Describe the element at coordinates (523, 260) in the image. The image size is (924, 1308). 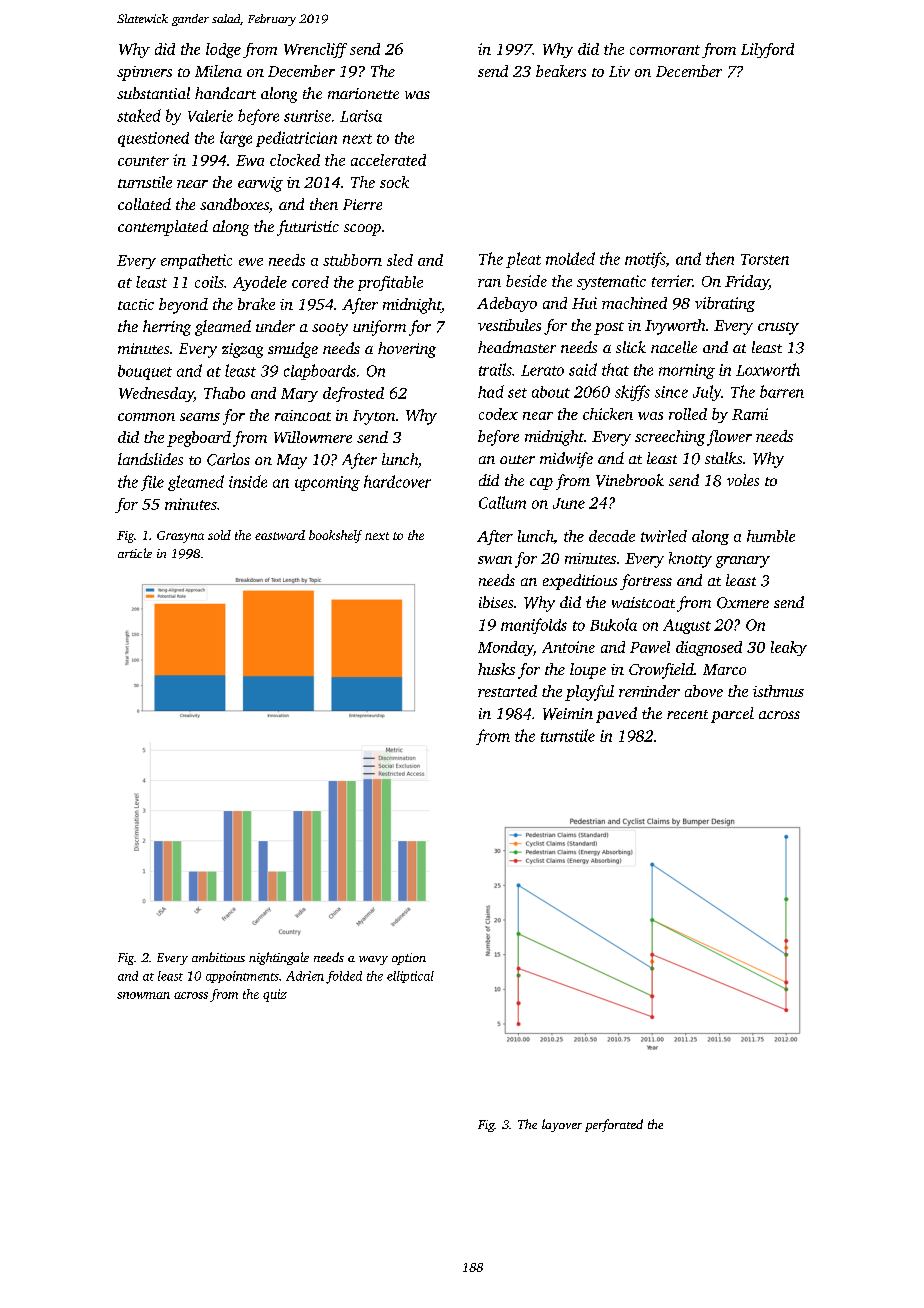
I see `pleat` at that location.
